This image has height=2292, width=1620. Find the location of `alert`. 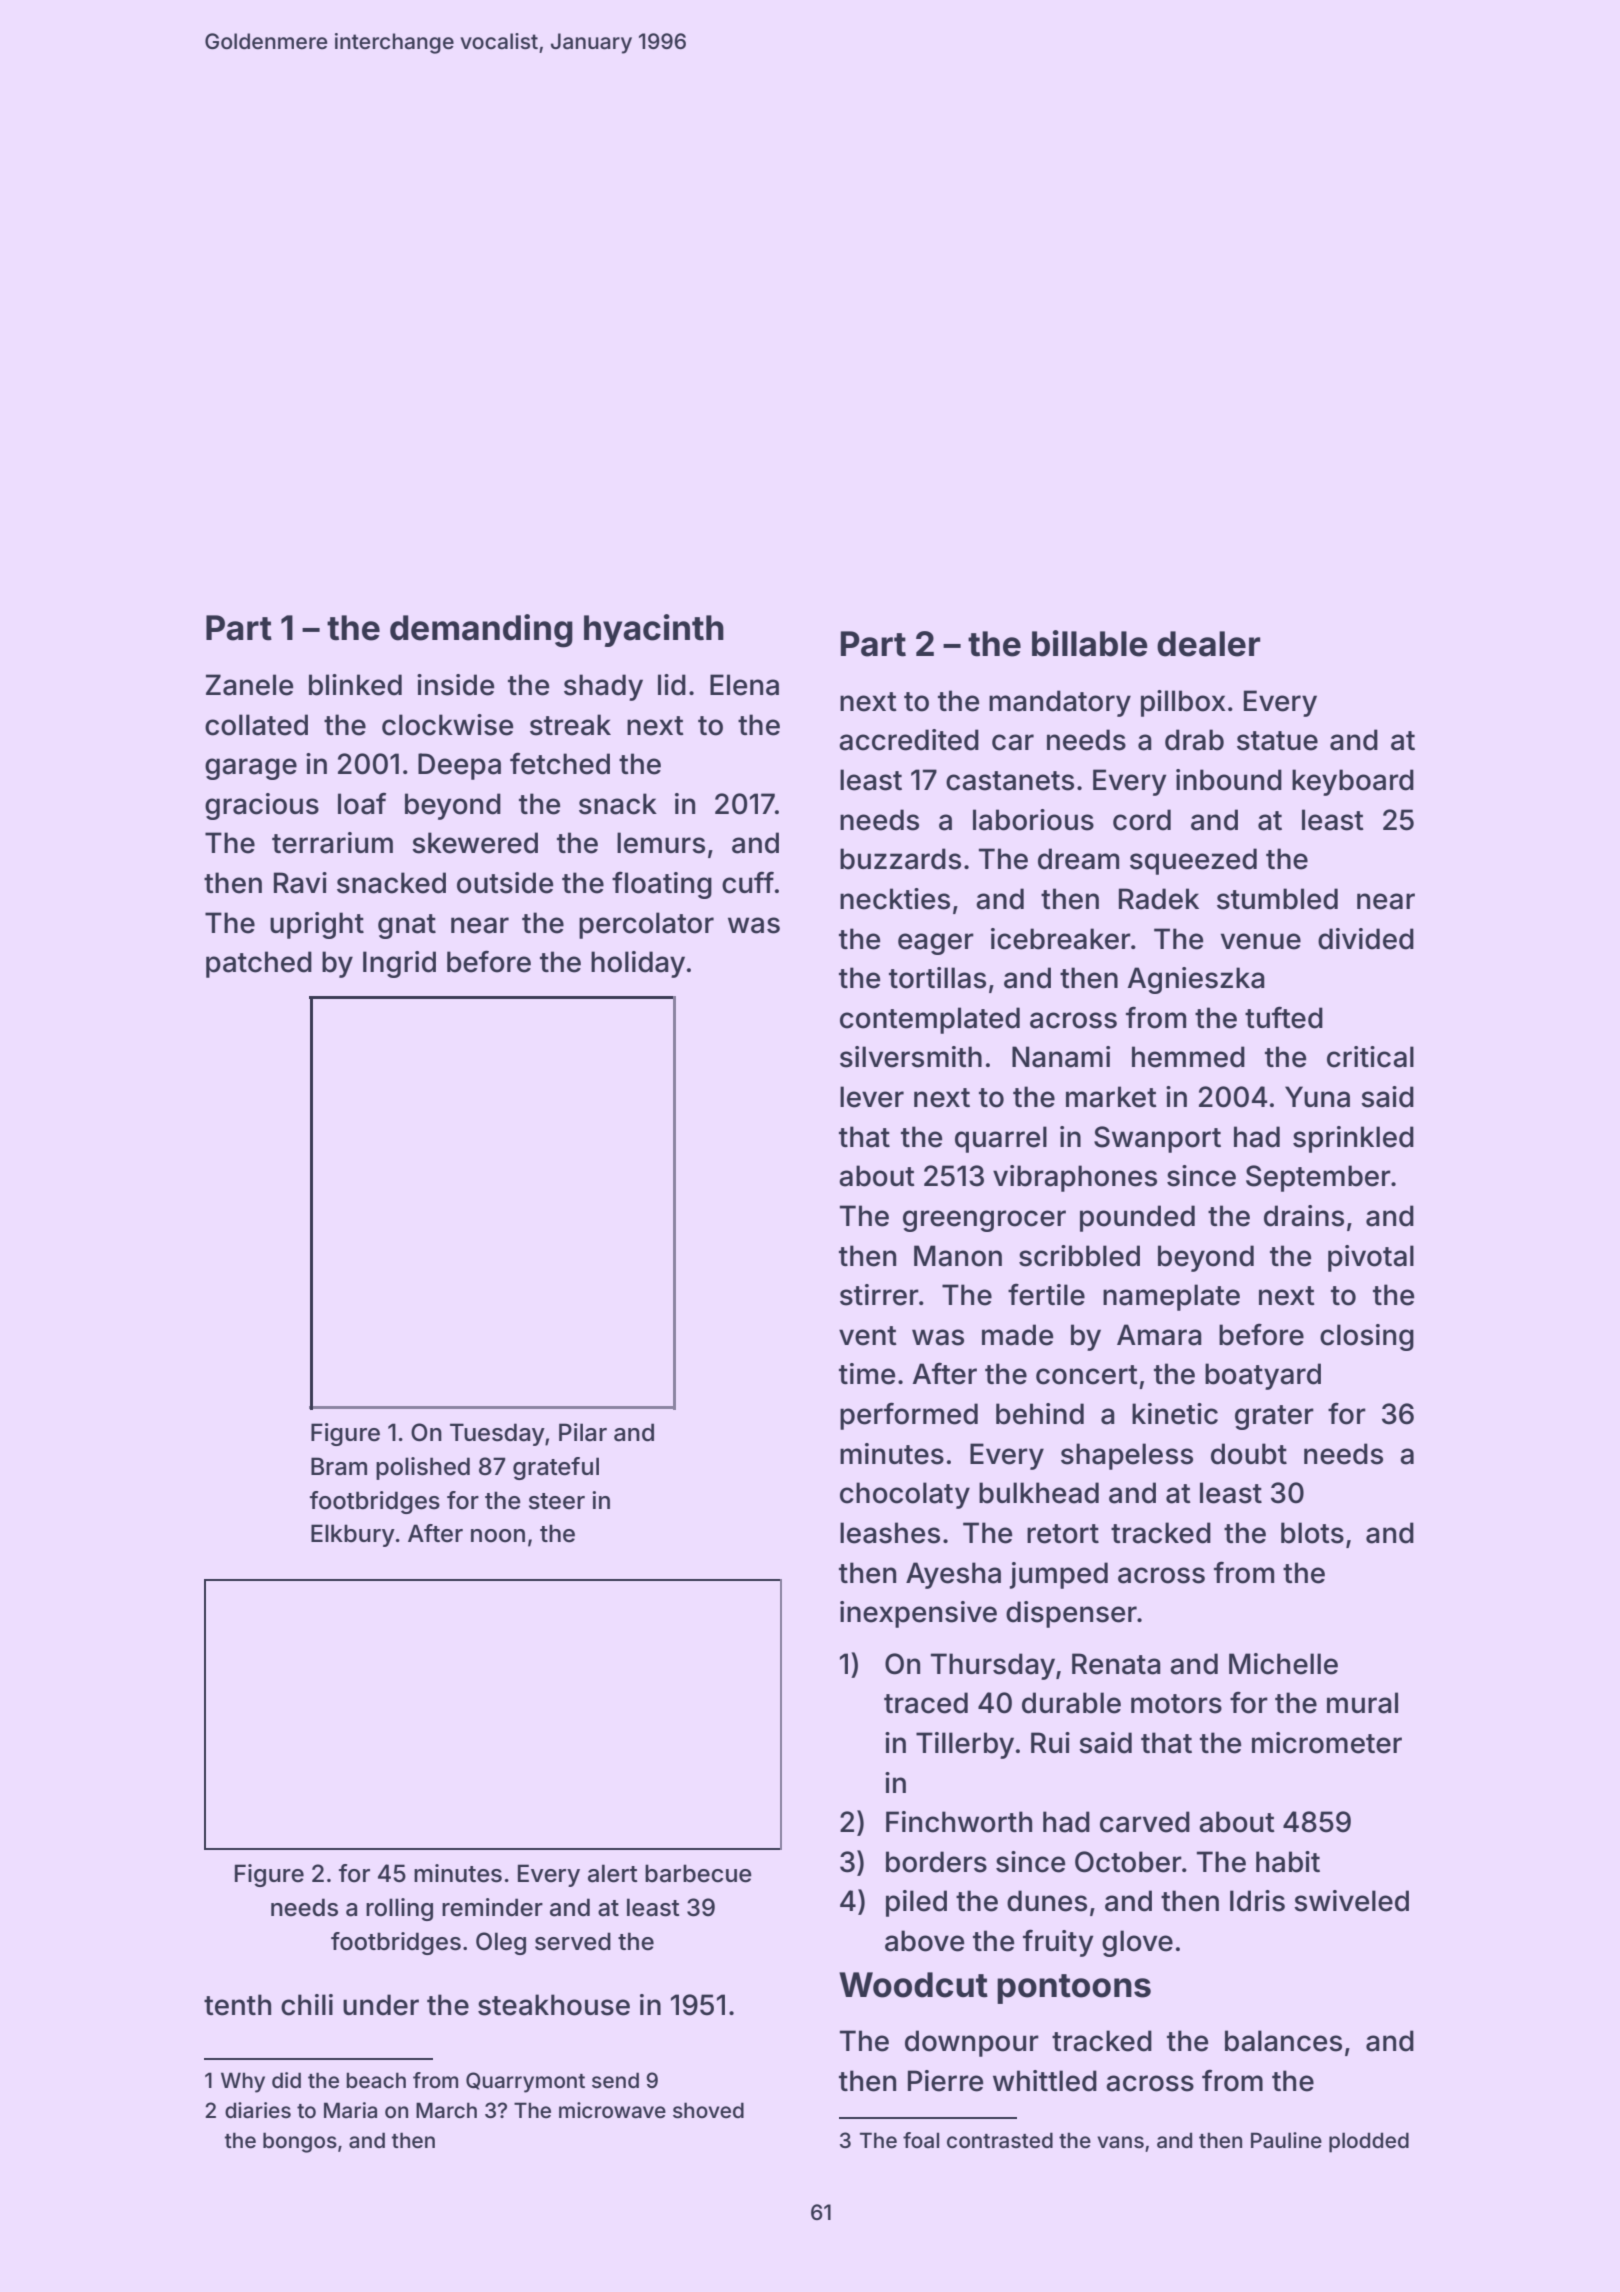

alert is located at coordinates (613, 1873).
